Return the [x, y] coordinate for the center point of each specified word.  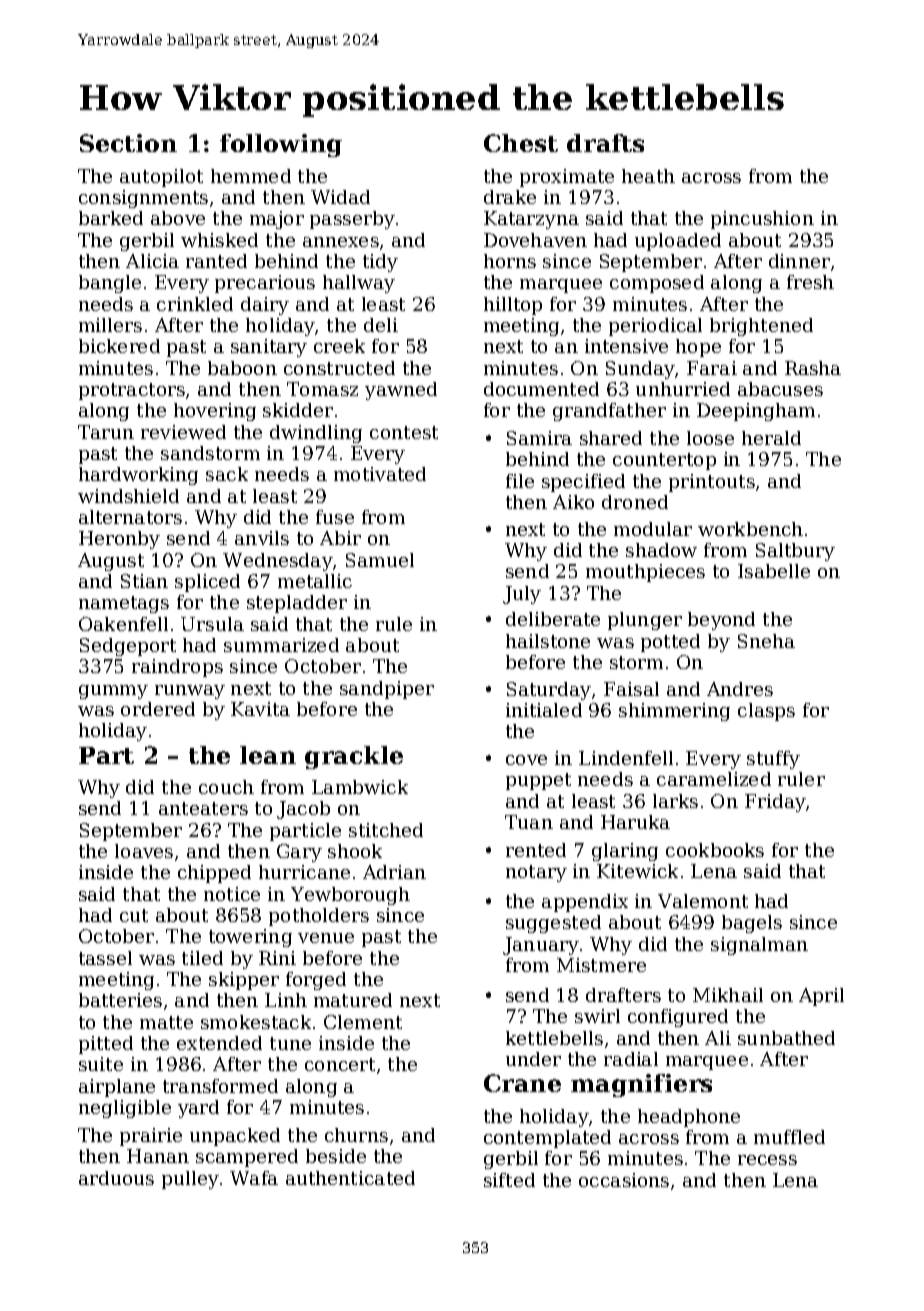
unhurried [683, 389]
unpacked [235, 1137]
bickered [119, 346]
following [281, 145]
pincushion [762, 220]
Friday [775, 803]
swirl [597, 1016]
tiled [202, 958]
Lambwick [360, 787]
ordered [158, 709]
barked [111, 218]
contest [404, 432]
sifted [509, 1180]
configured [678, 1018]
